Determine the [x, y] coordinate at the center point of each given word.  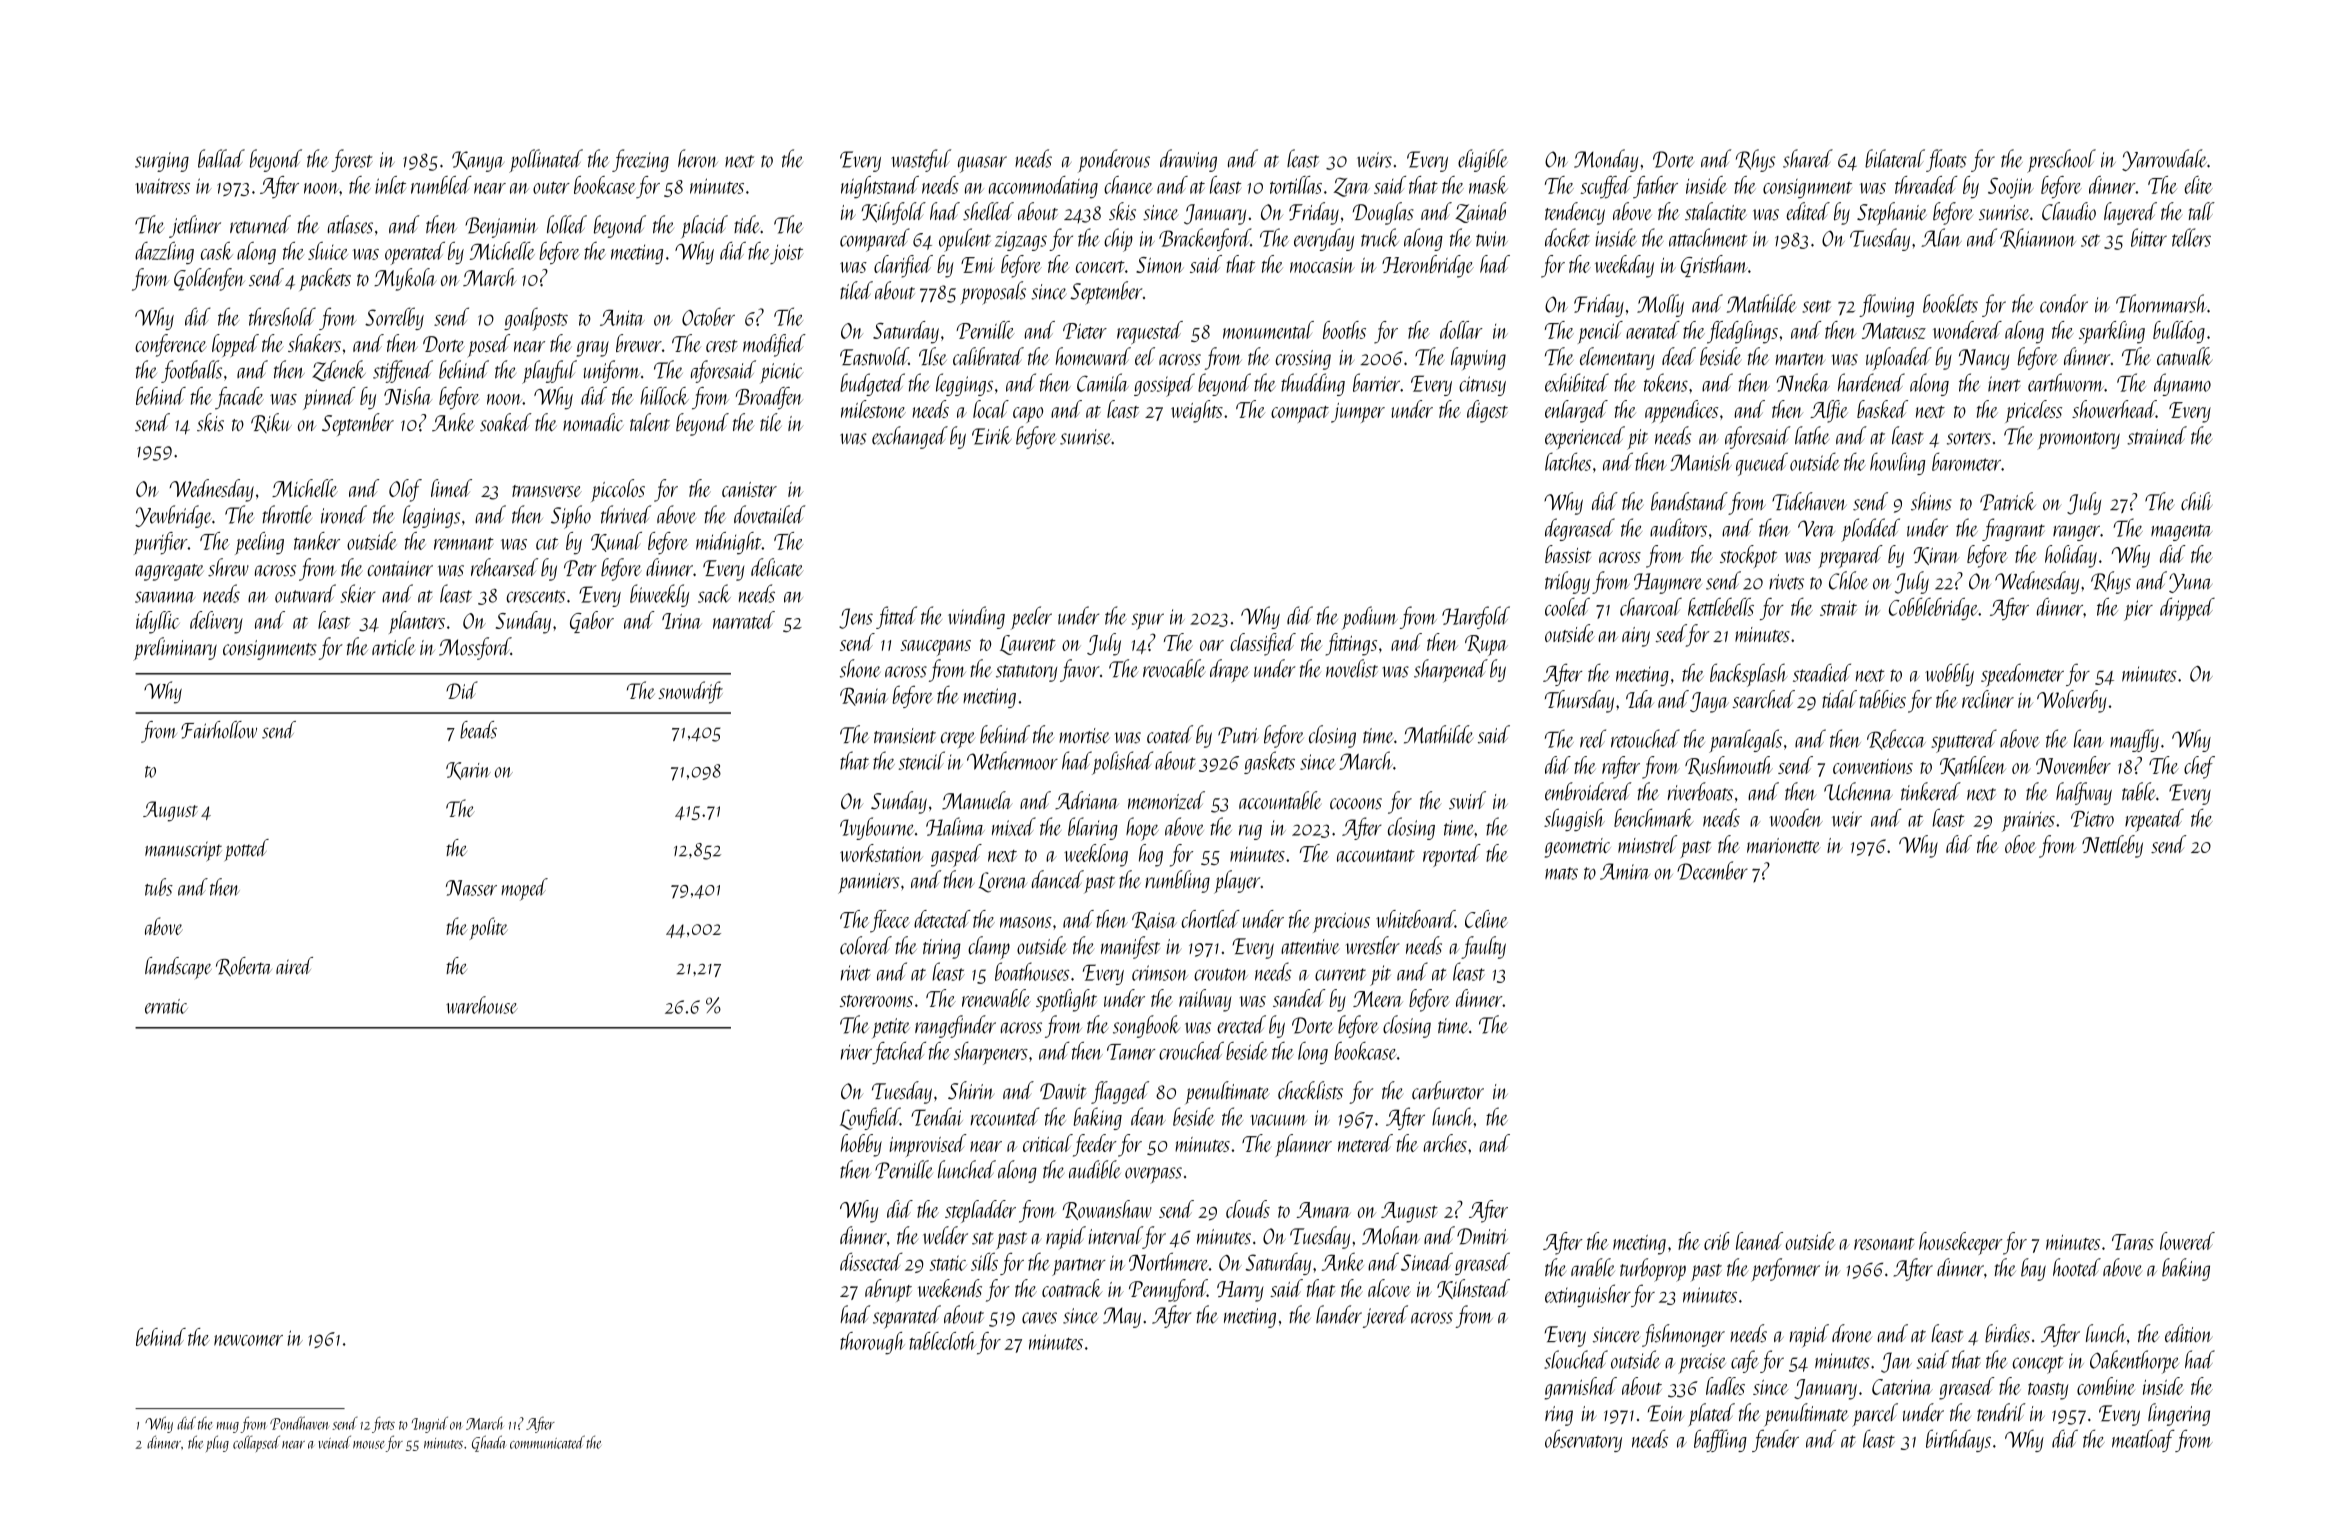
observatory [1583, 1440]
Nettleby [2112, 846]
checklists [1310, 1090]
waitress [162, 186]
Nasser [471, 888]
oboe [2020, 844]
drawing [1188, 160]
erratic [166, 1006]
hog [1151, 855]
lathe [1812, 435]
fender [1775, 1440]
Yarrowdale [2164, 160]
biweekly [659, 595]
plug [217, 1443]
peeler [1031, 618]
